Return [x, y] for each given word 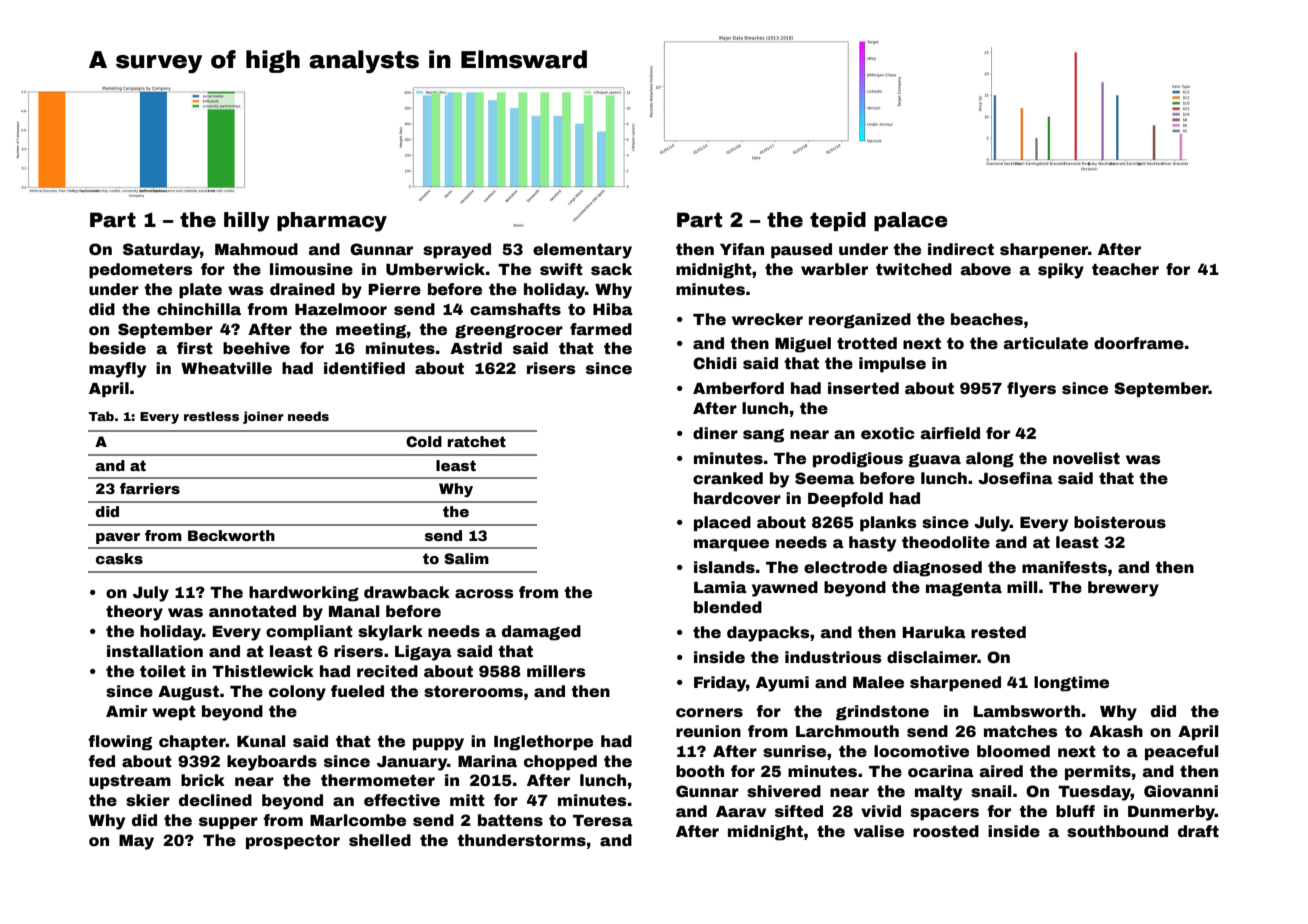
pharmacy [332, 222]
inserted [863, 388]
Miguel [803, 345]
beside [117, 348]
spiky [1061, 271]
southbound [1117, 831]
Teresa [603, 821]
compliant [309, 633]
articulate [1045, 343]
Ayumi [782, 684]
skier [148, 800]
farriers [150, 488]
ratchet [477, 441]
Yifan [742, 249]
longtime [1071, 684]
